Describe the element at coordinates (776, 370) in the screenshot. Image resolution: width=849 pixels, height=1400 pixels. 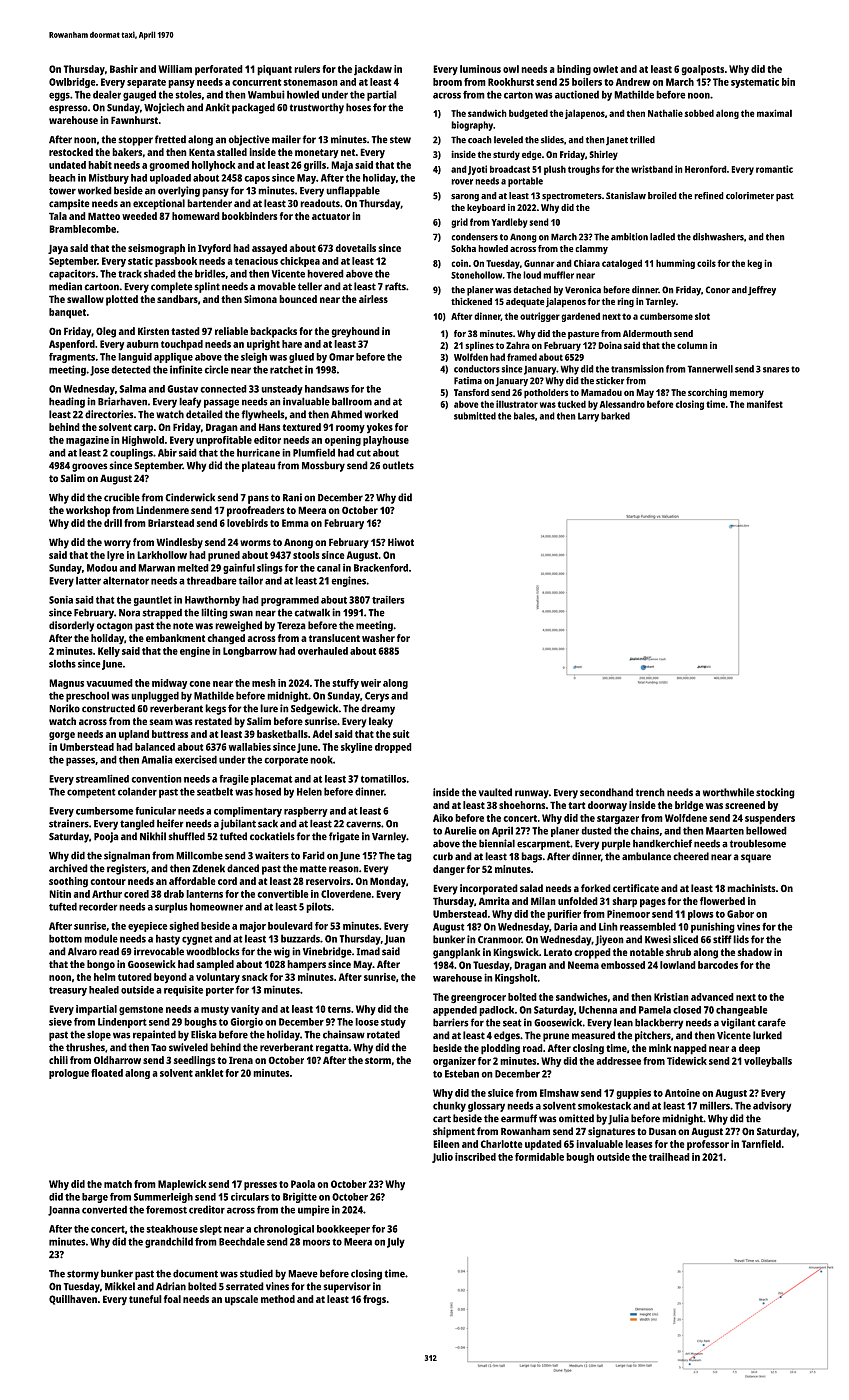
I see `snares` at that location.
